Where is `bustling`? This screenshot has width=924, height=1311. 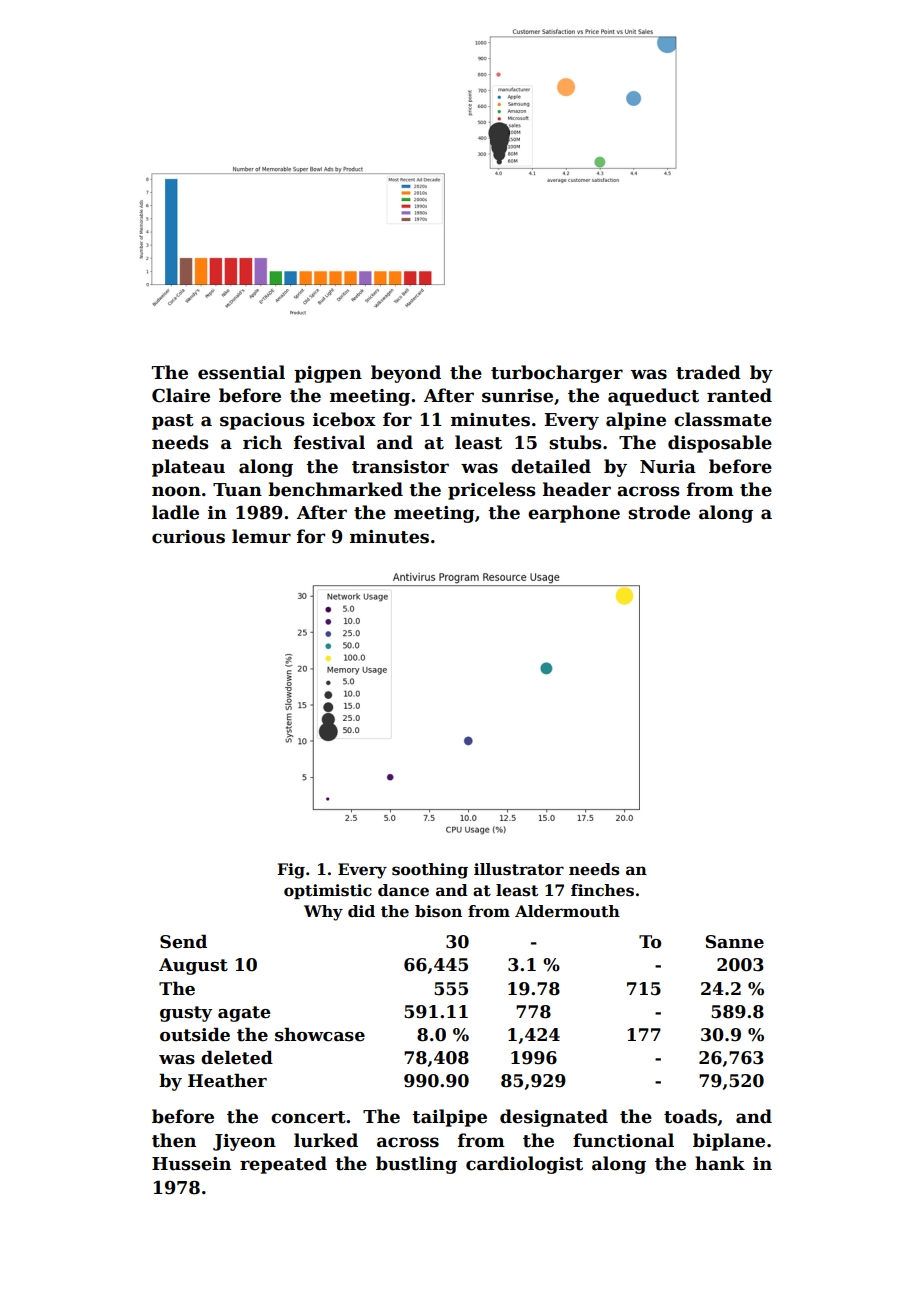
bustling is located at coordinates (416, 1165).
